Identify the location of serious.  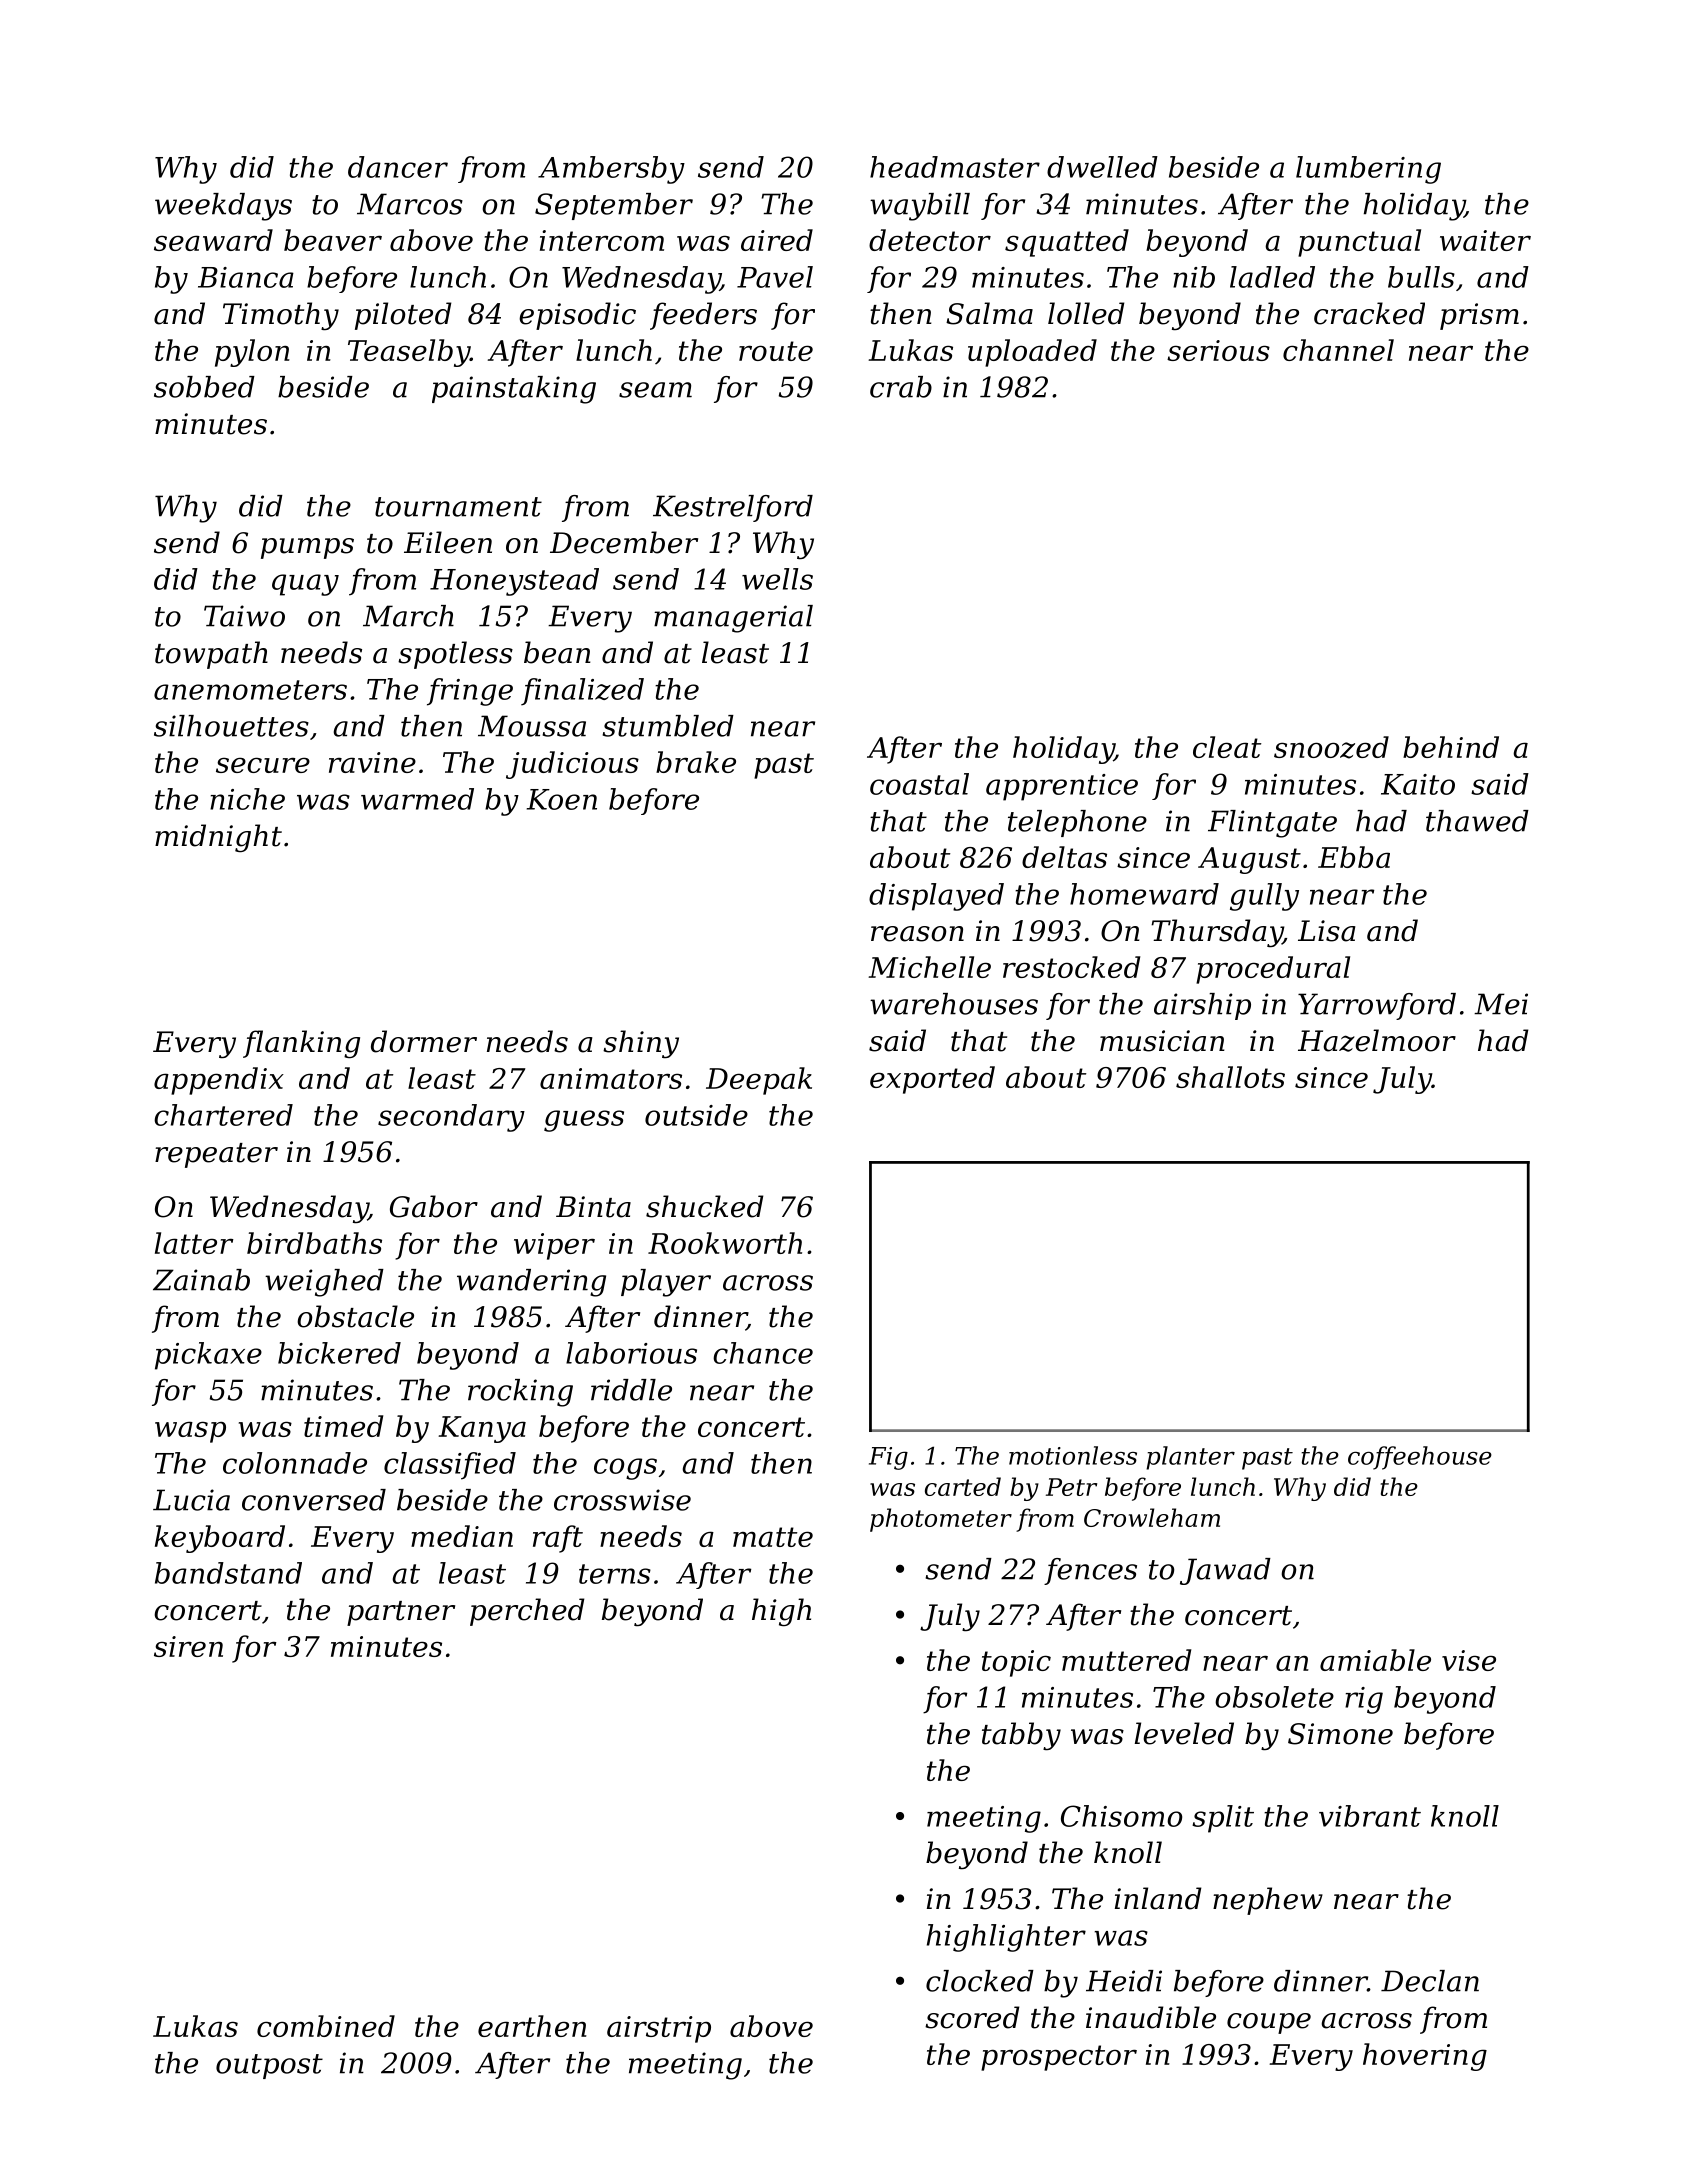
(1218, 350).
